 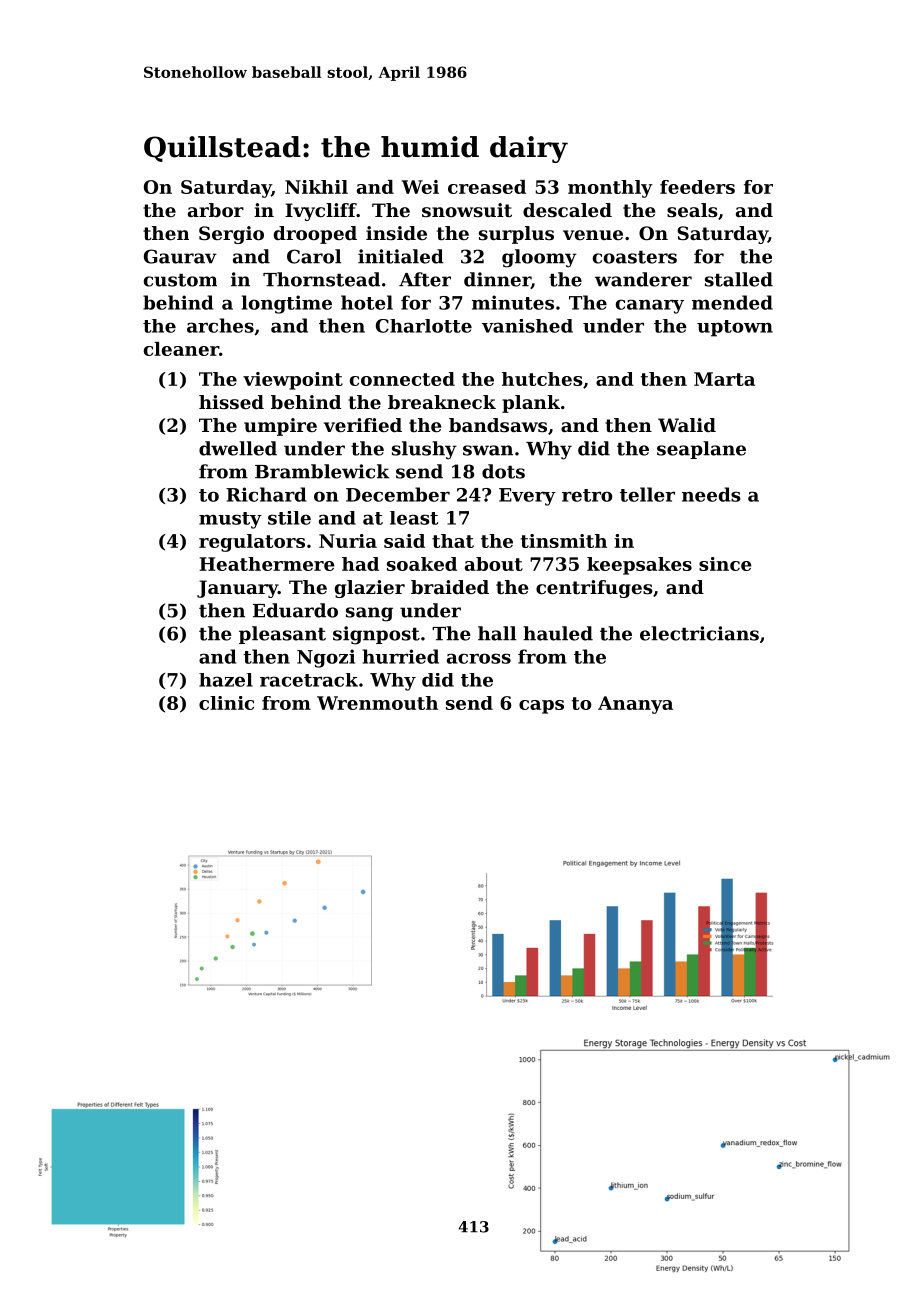 What do you see at coordinates (316, 187) in the screenshot?
I see `Nikhil` at bounding box center [316, 187].
